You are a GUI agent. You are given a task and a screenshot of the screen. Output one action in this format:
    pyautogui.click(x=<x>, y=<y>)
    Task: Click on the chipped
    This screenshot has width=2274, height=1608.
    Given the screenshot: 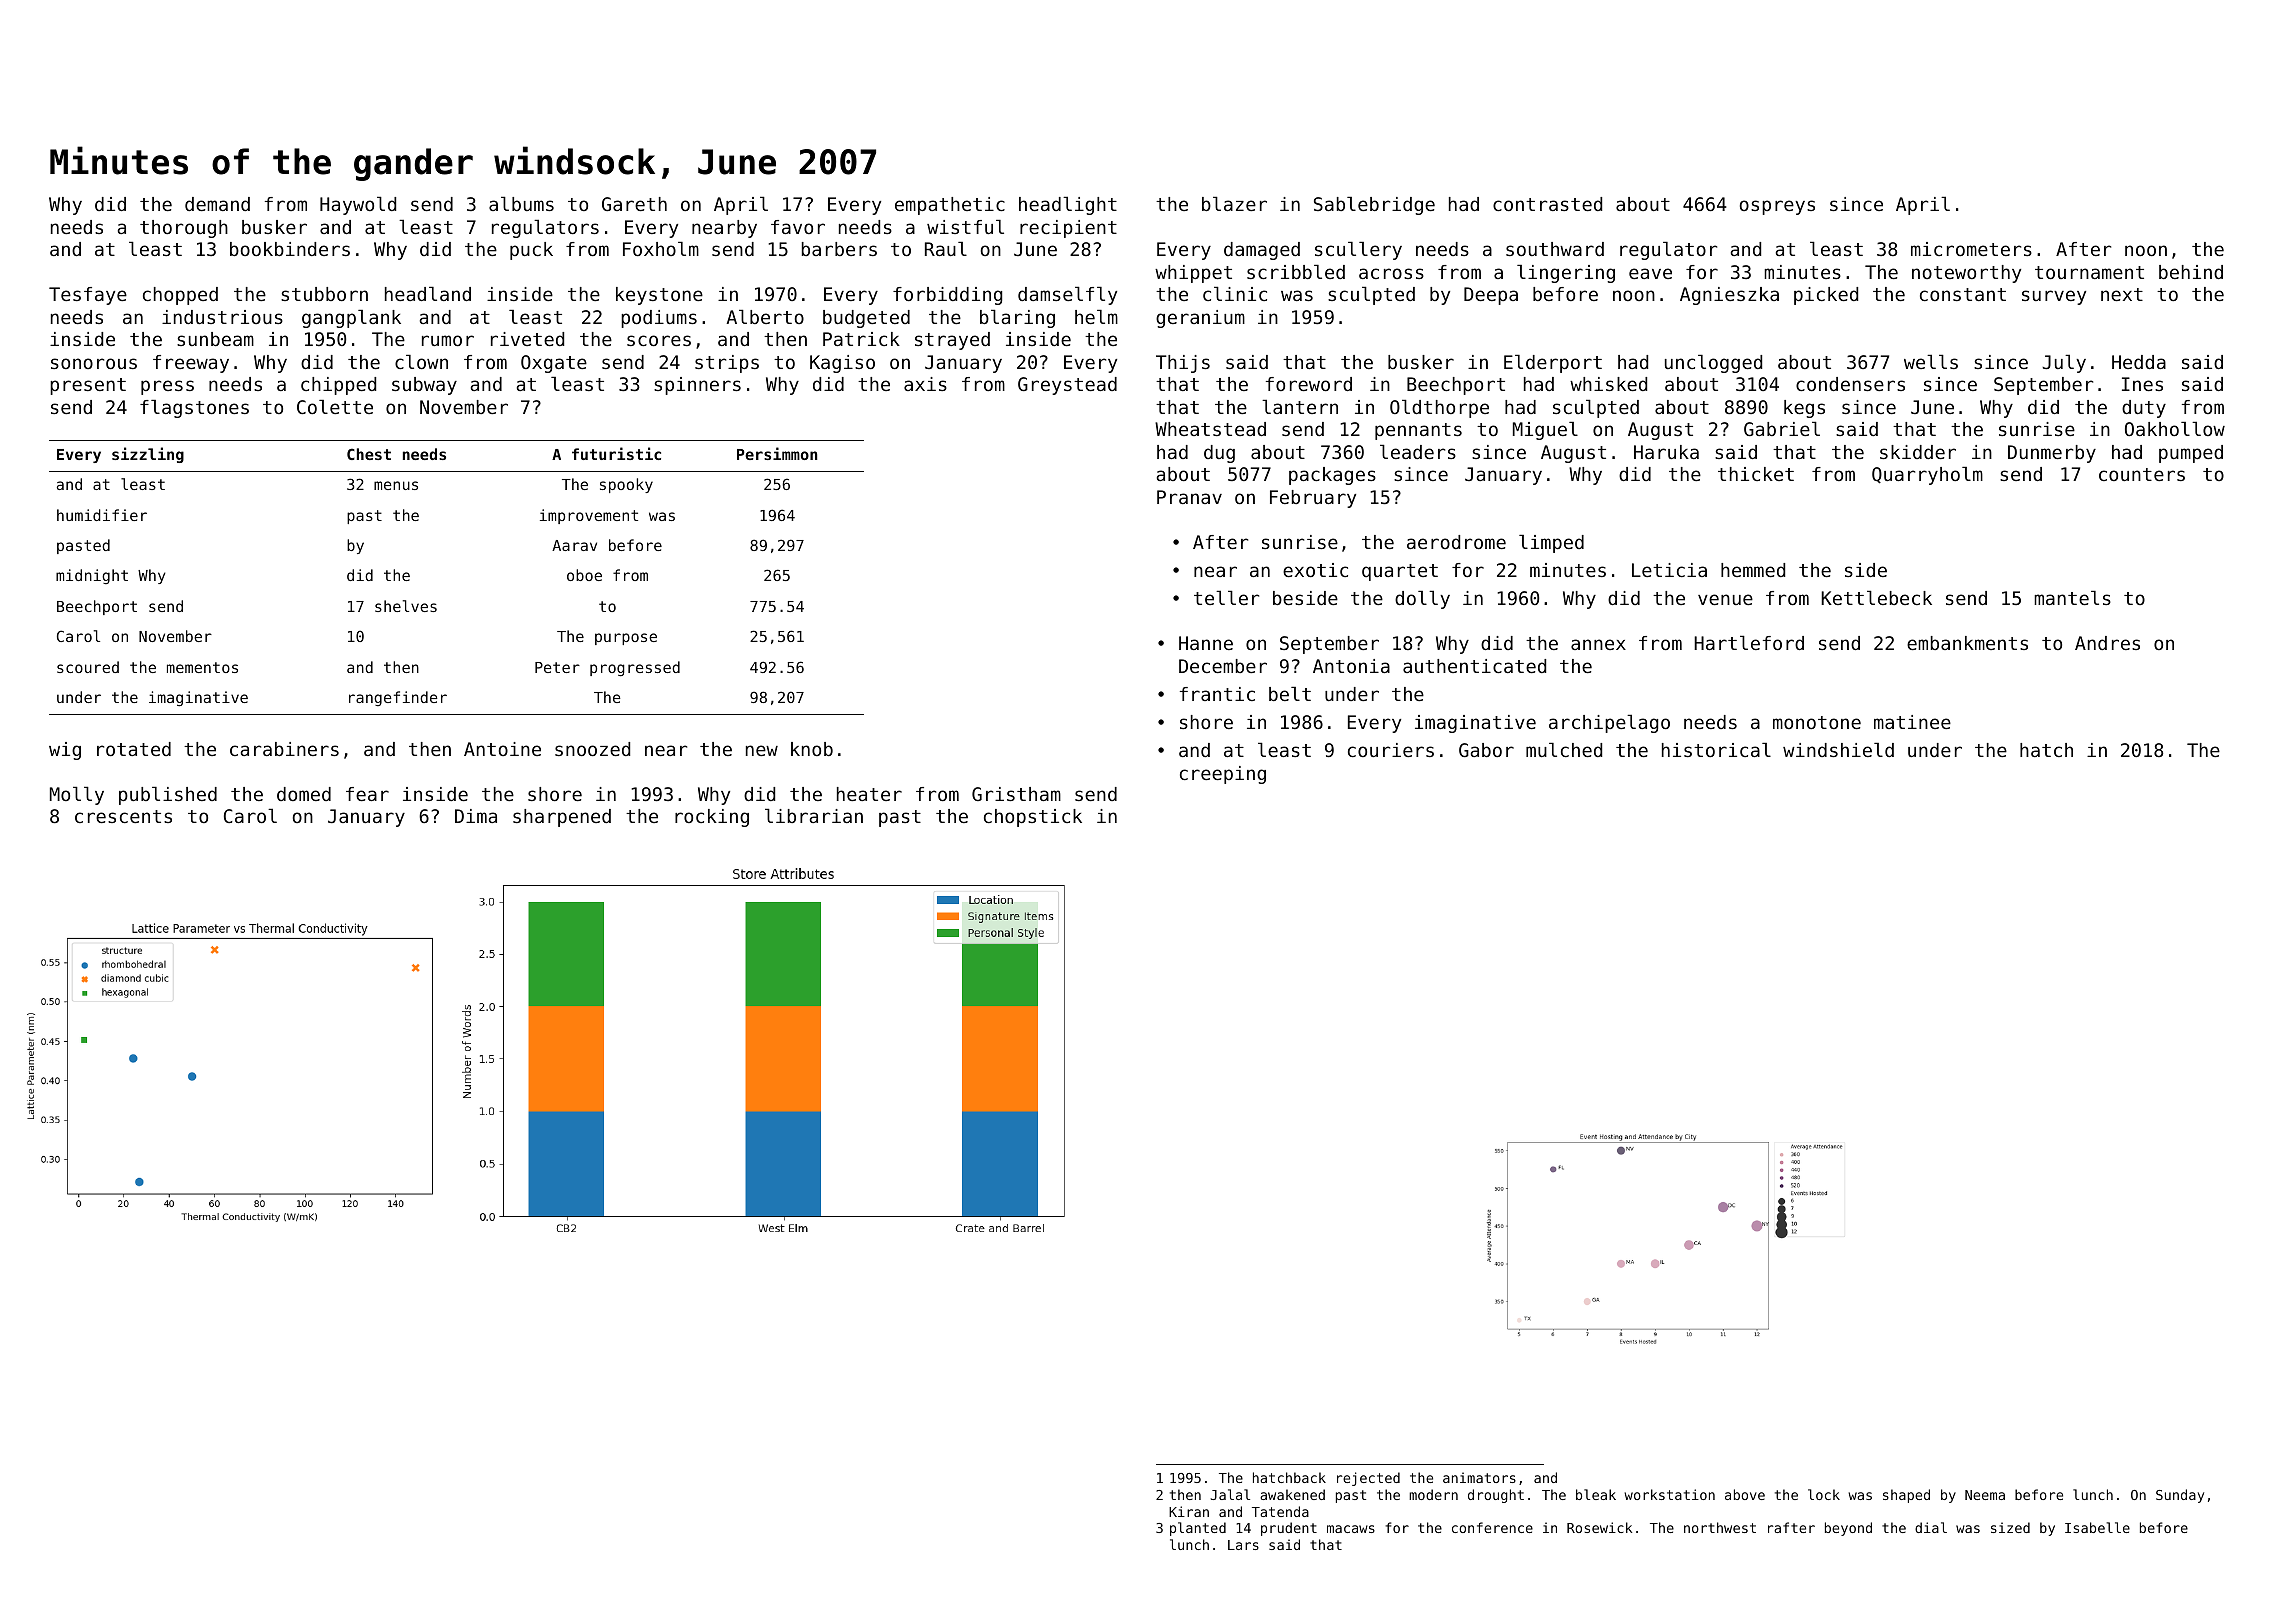 What is the action you would take?
    pyautogui.click(x=338, y=386)
